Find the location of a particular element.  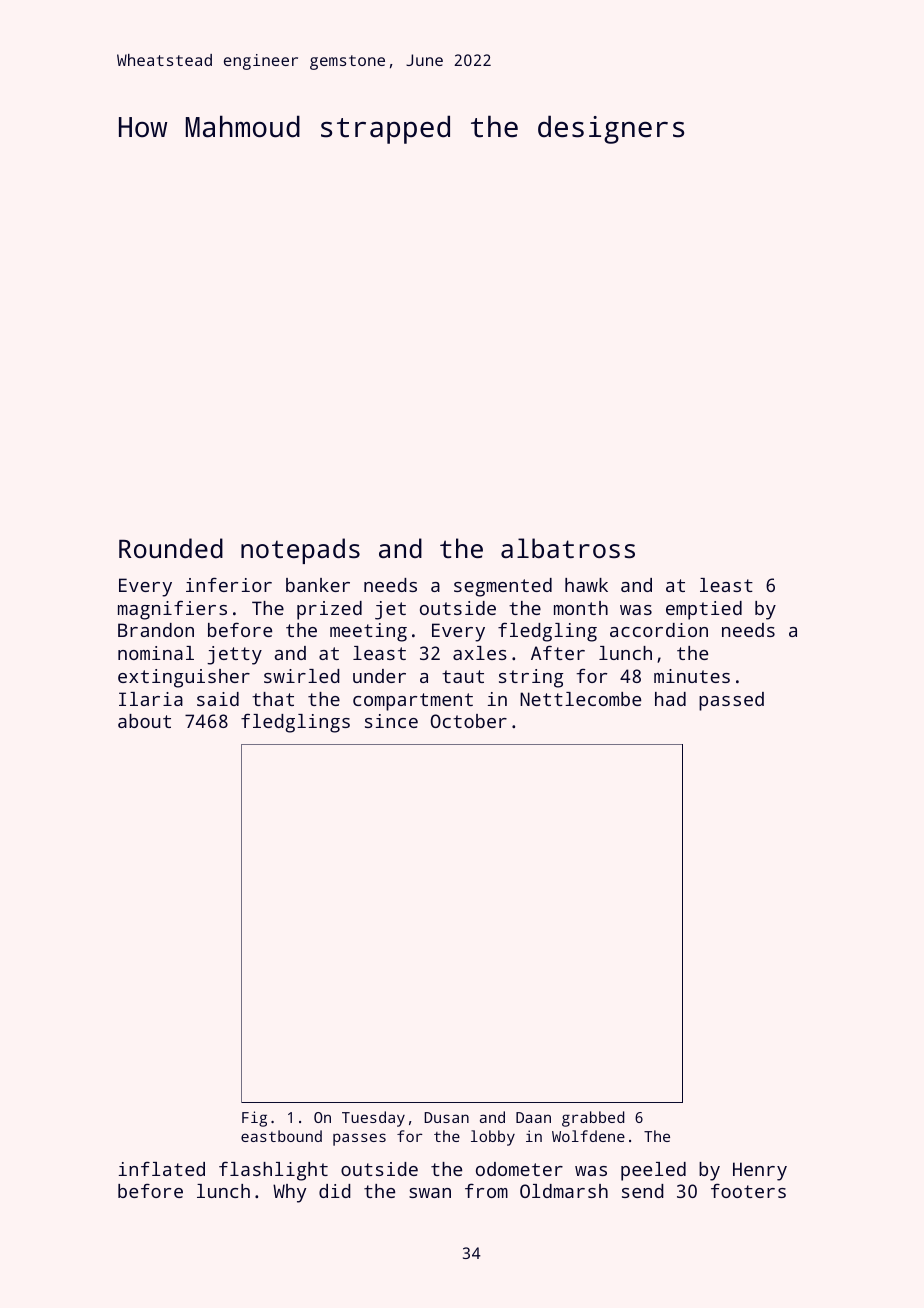

flashlight is located at coordinates (273, 1171).
